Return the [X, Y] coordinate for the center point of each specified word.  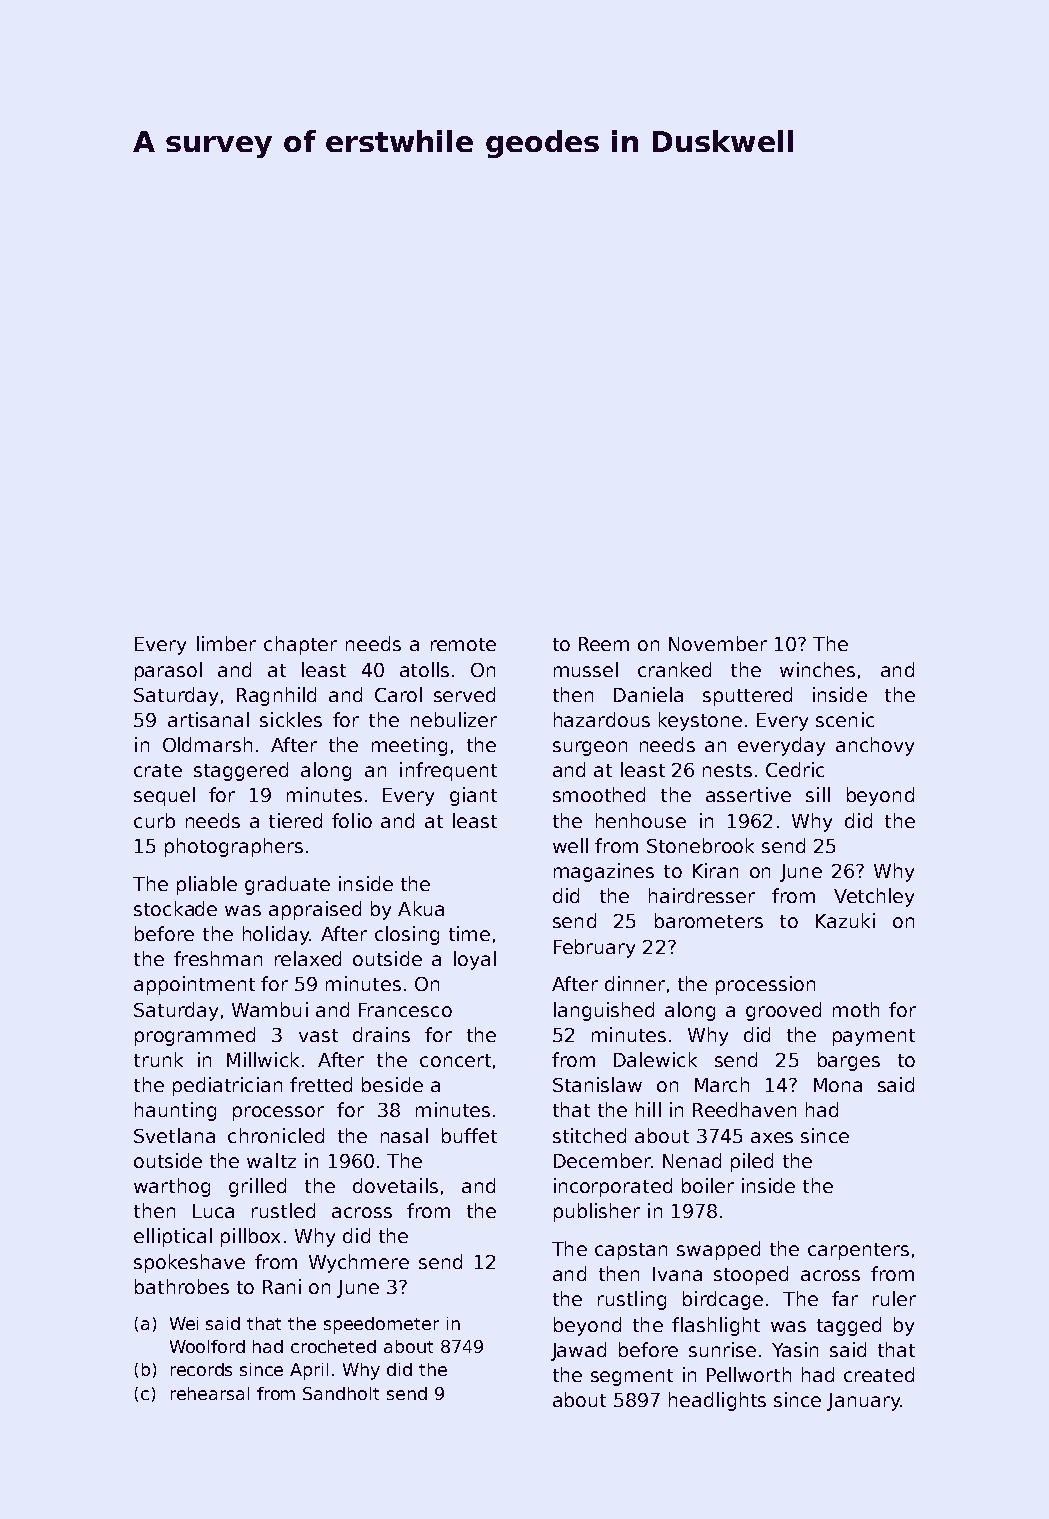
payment [874, 1037]
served [464, 694]
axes [772, 1137]
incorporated [613, 1187]
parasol [168, 671]
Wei [184, 1323]
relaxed [308, 958]
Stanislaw [597, 1084]
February [594, 948]
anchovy [875, 746]
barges [849, 1061]
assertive [748, 794]
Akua [421, 908]
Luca [213, 1211]
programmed [195, 1036]
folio [352, 820]
